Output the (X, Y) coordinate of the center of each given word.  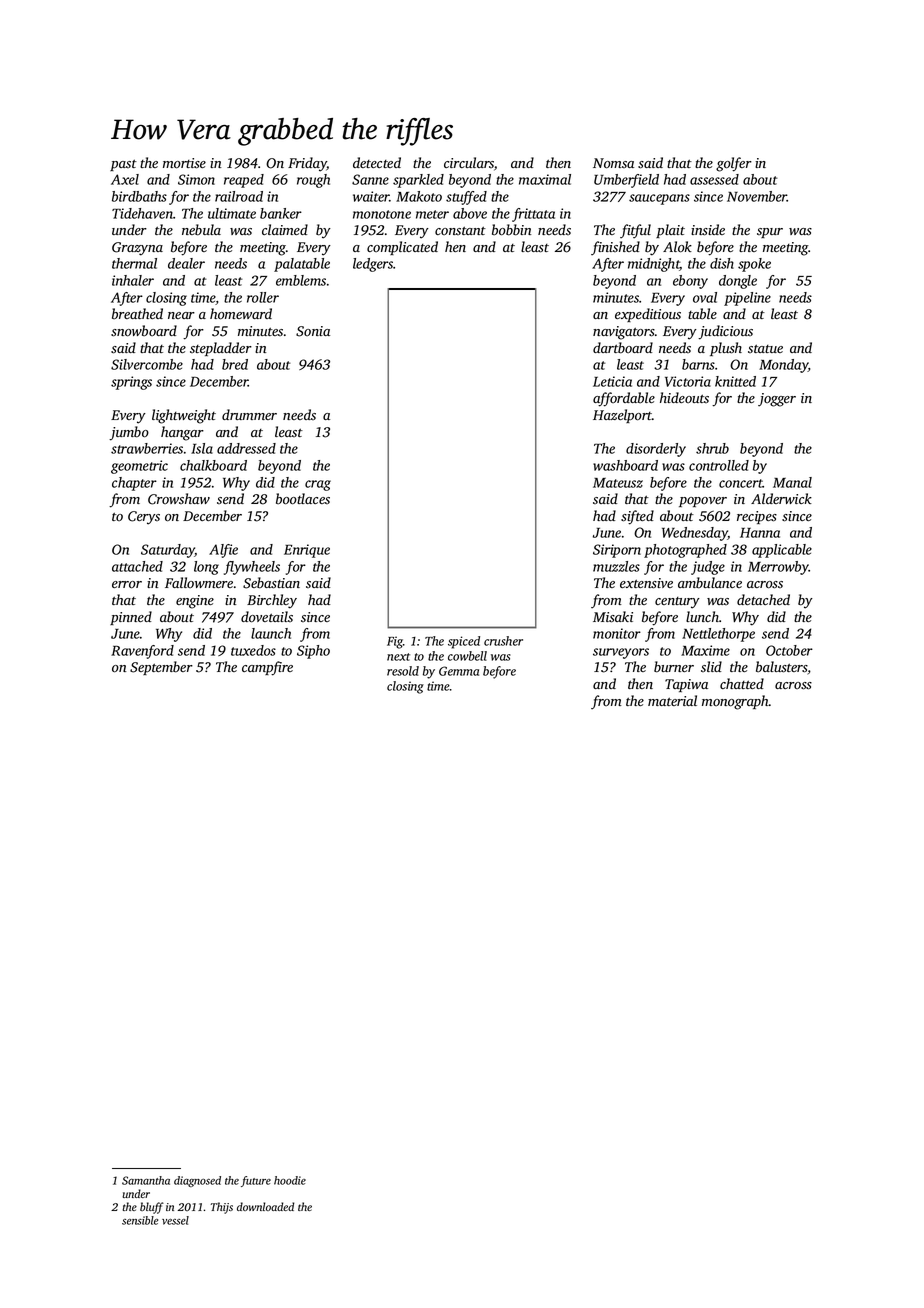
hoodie (290, 1180)
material (672, 700)
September (161, 668)
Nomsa (613, 163)
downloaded (265, 1206)
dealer (186, 263)
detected (377, 162)
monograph (735, 702)
